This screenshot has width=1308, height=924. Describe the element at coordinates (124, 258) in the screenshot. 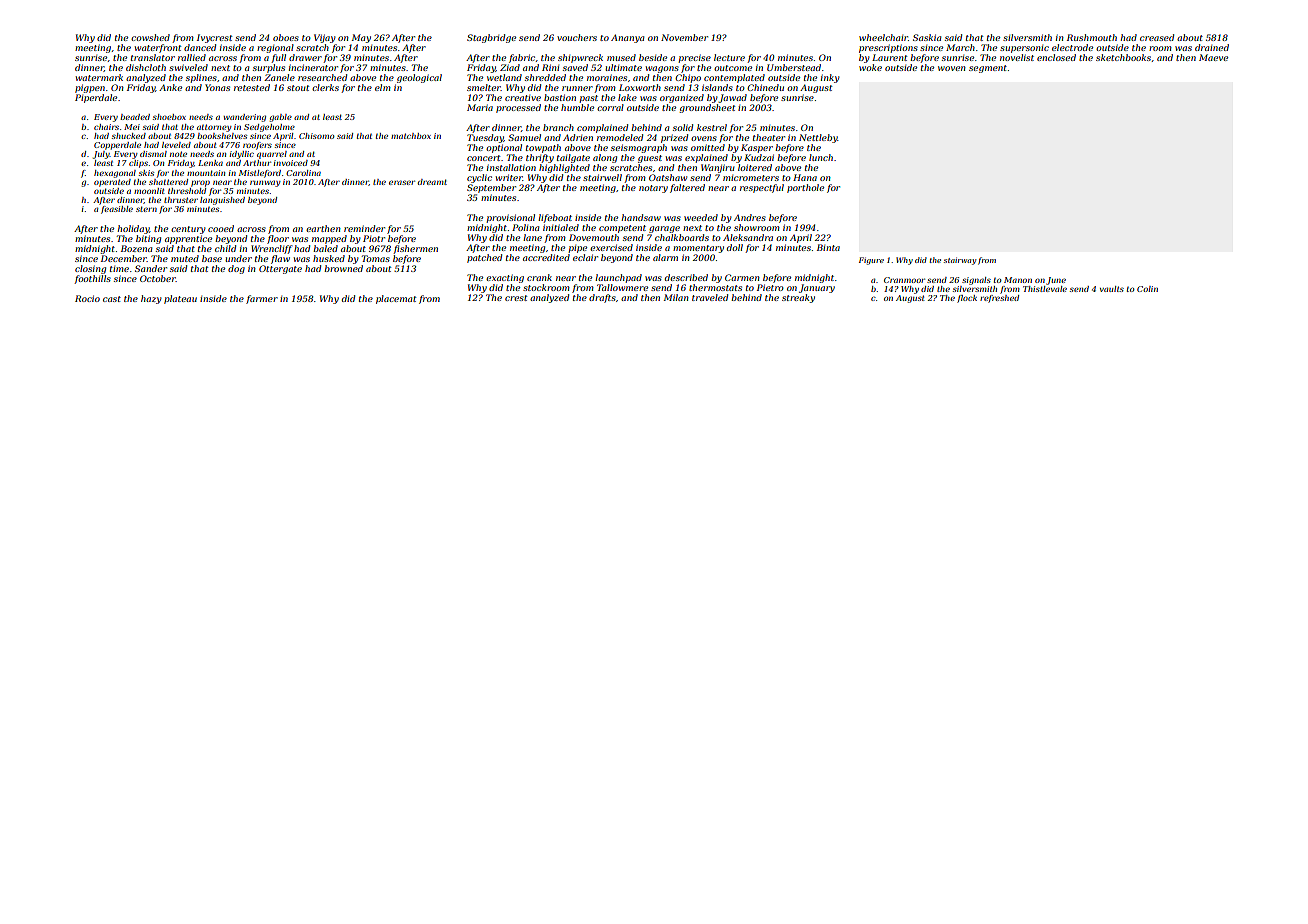

I see `December` at that location.
